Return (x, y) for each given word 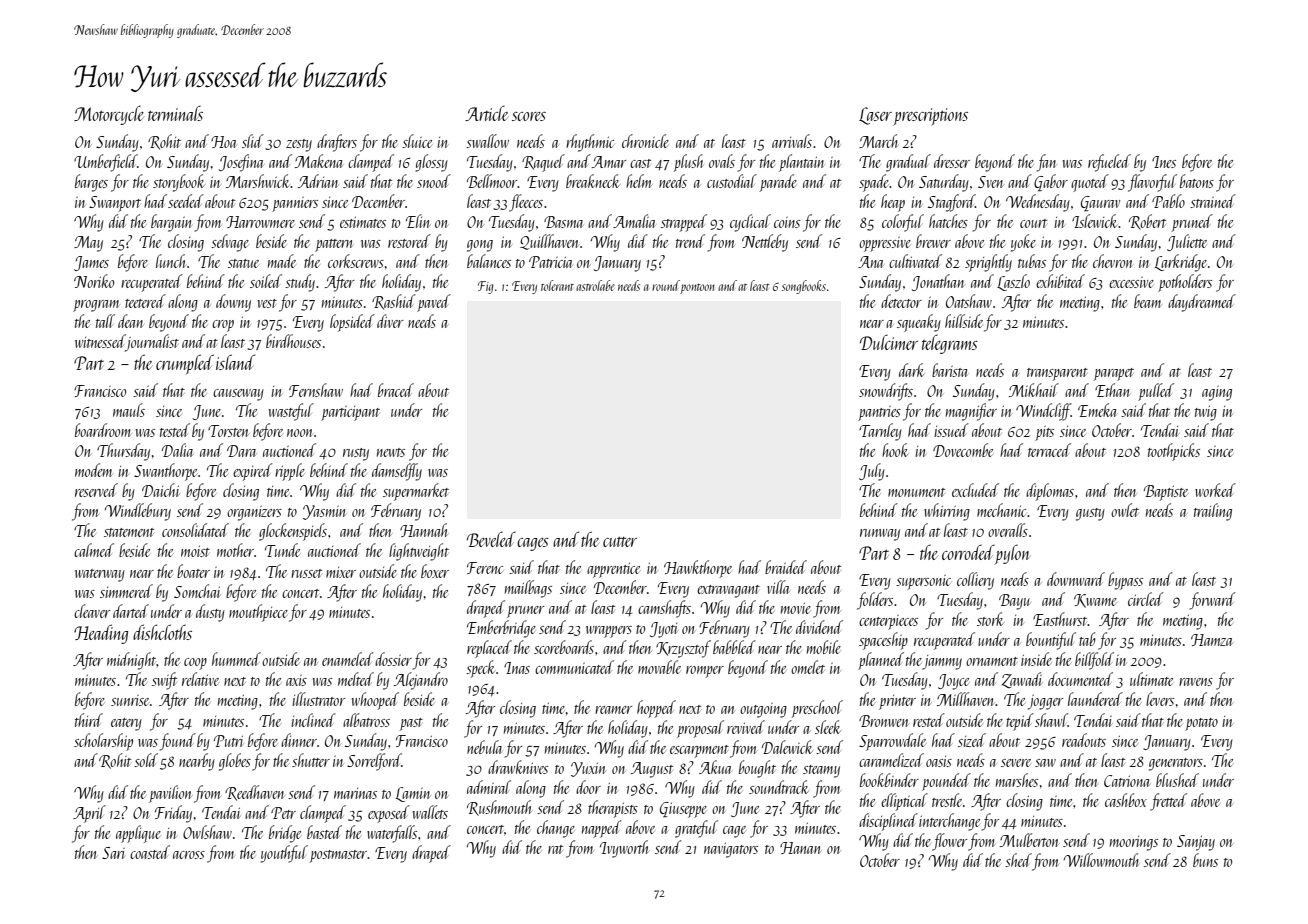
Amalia (634, 221)
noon (300, 433)
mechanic (1002, 510)
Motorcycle (109, 115)
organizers (254, 513)
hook (895, 450)
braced (396, 390)
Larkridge (1180, 263)
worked (1215, 490)
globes (235, 762)
